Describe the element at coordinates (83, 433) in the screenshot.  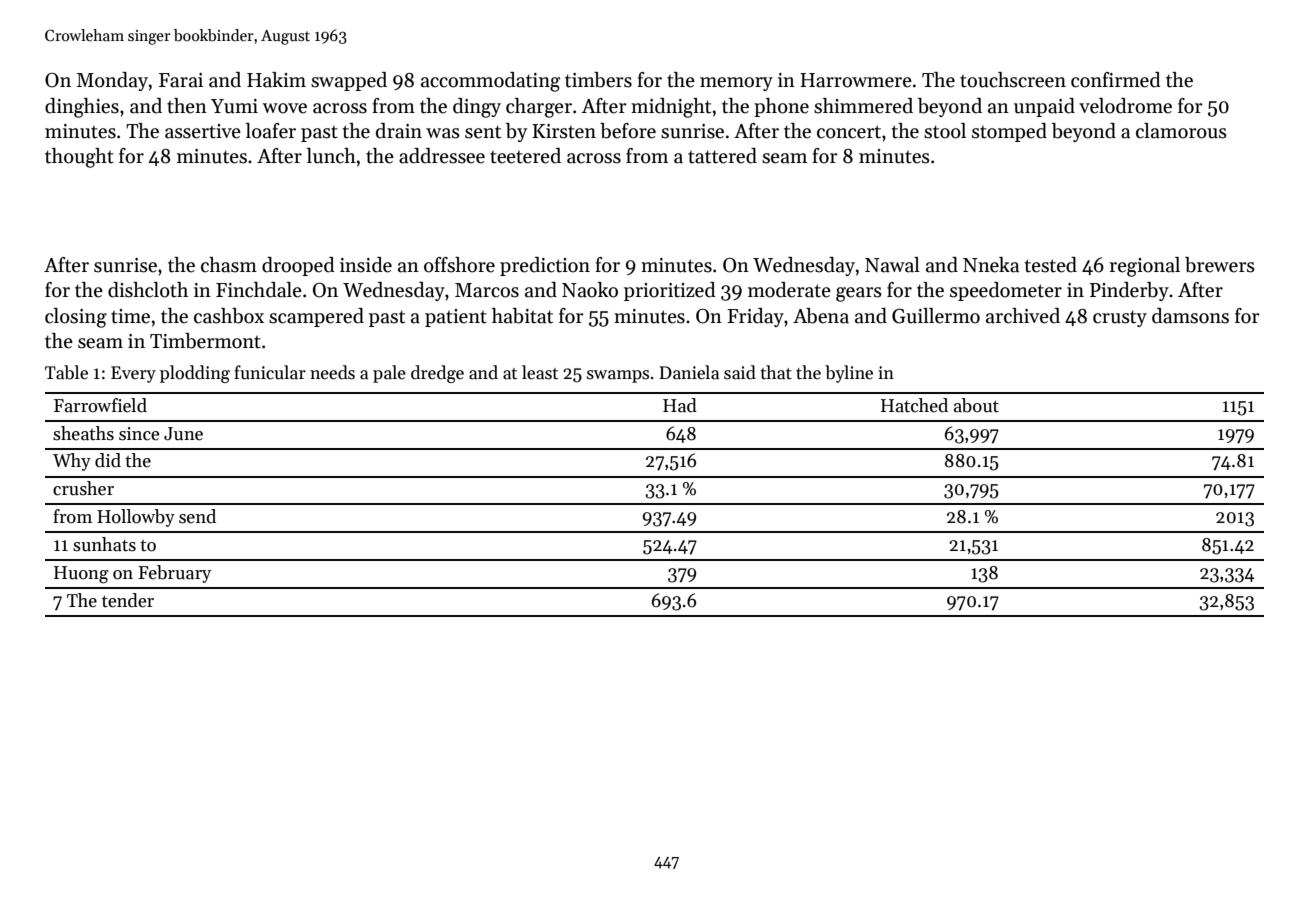
I see `sheaths` at that location.
